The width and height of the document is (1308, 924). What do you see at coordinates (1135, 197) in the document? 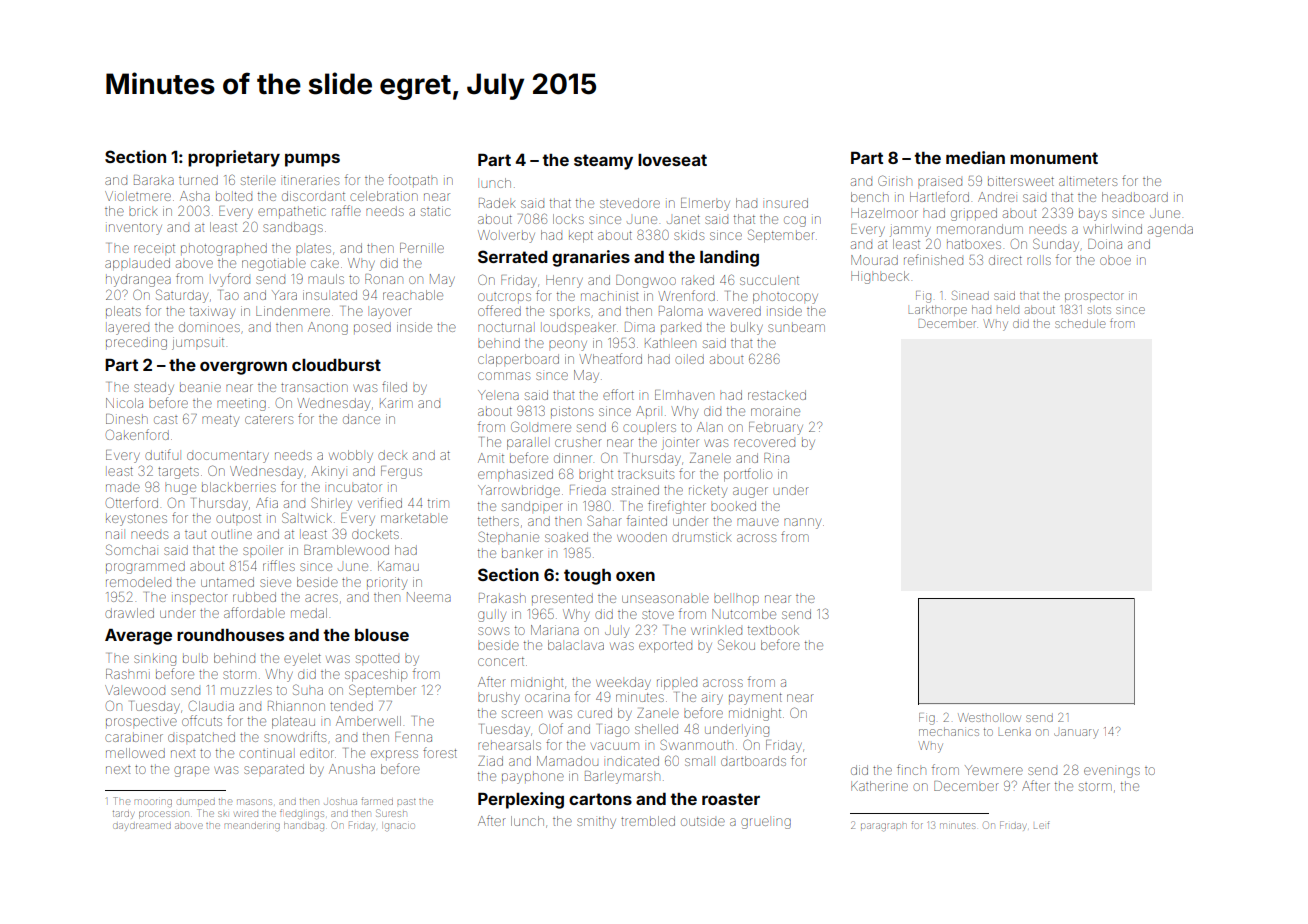
I see `headboard` at bounding box center [1135, 197].
